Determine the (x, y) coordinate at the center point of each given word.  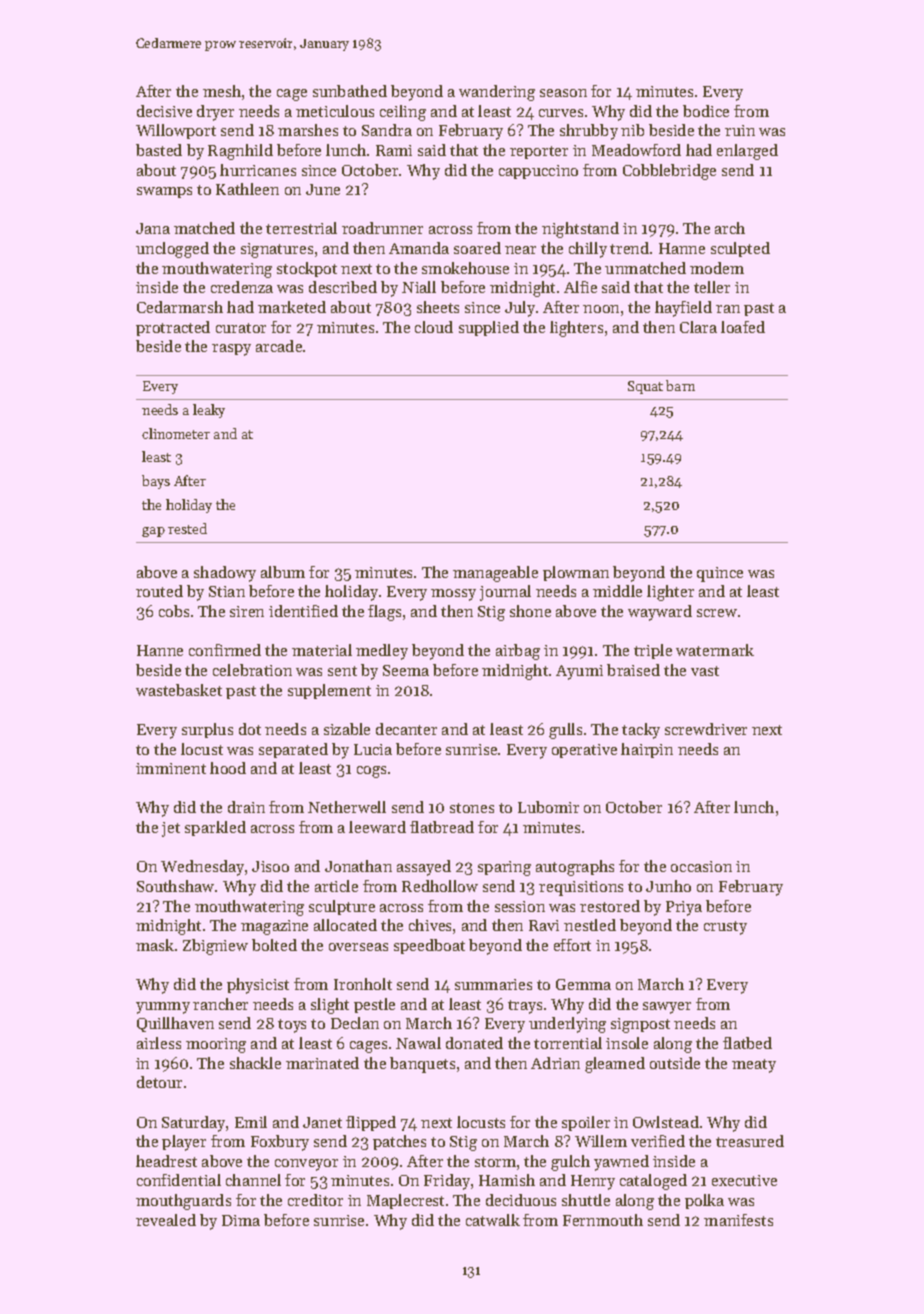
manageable (495, 574)
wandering (497, 93)
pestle (374, 1005)
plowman (576, 573)
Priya (684, 908)
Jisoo (270, 866)
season (563, 93)
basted (159, 150)
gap (153, 532)
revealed (166, 1220)
